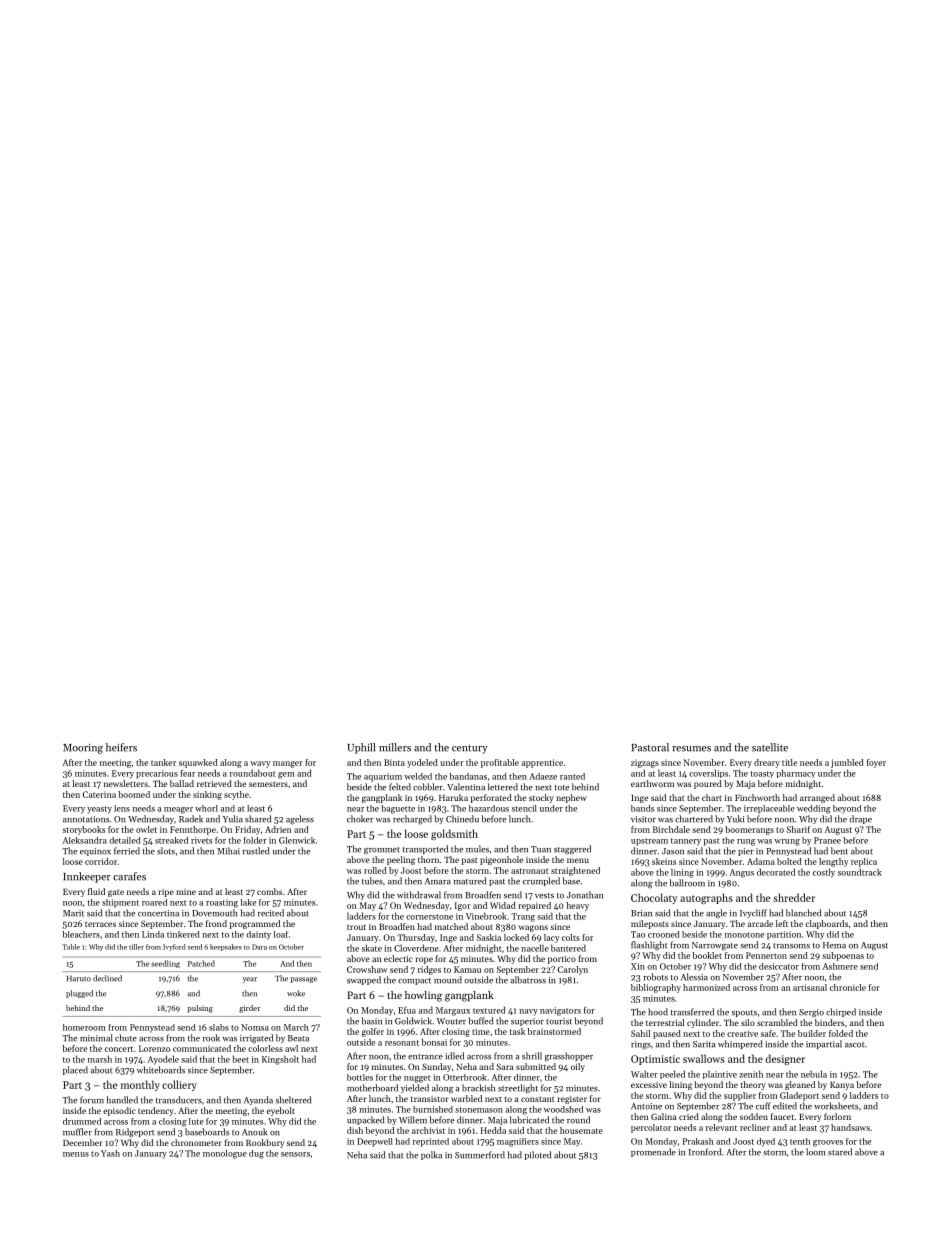 This screenshot has width=952, height=1233. Describe the element at coordinates (470, 749) in the screenshot. I see `century` at that location.
